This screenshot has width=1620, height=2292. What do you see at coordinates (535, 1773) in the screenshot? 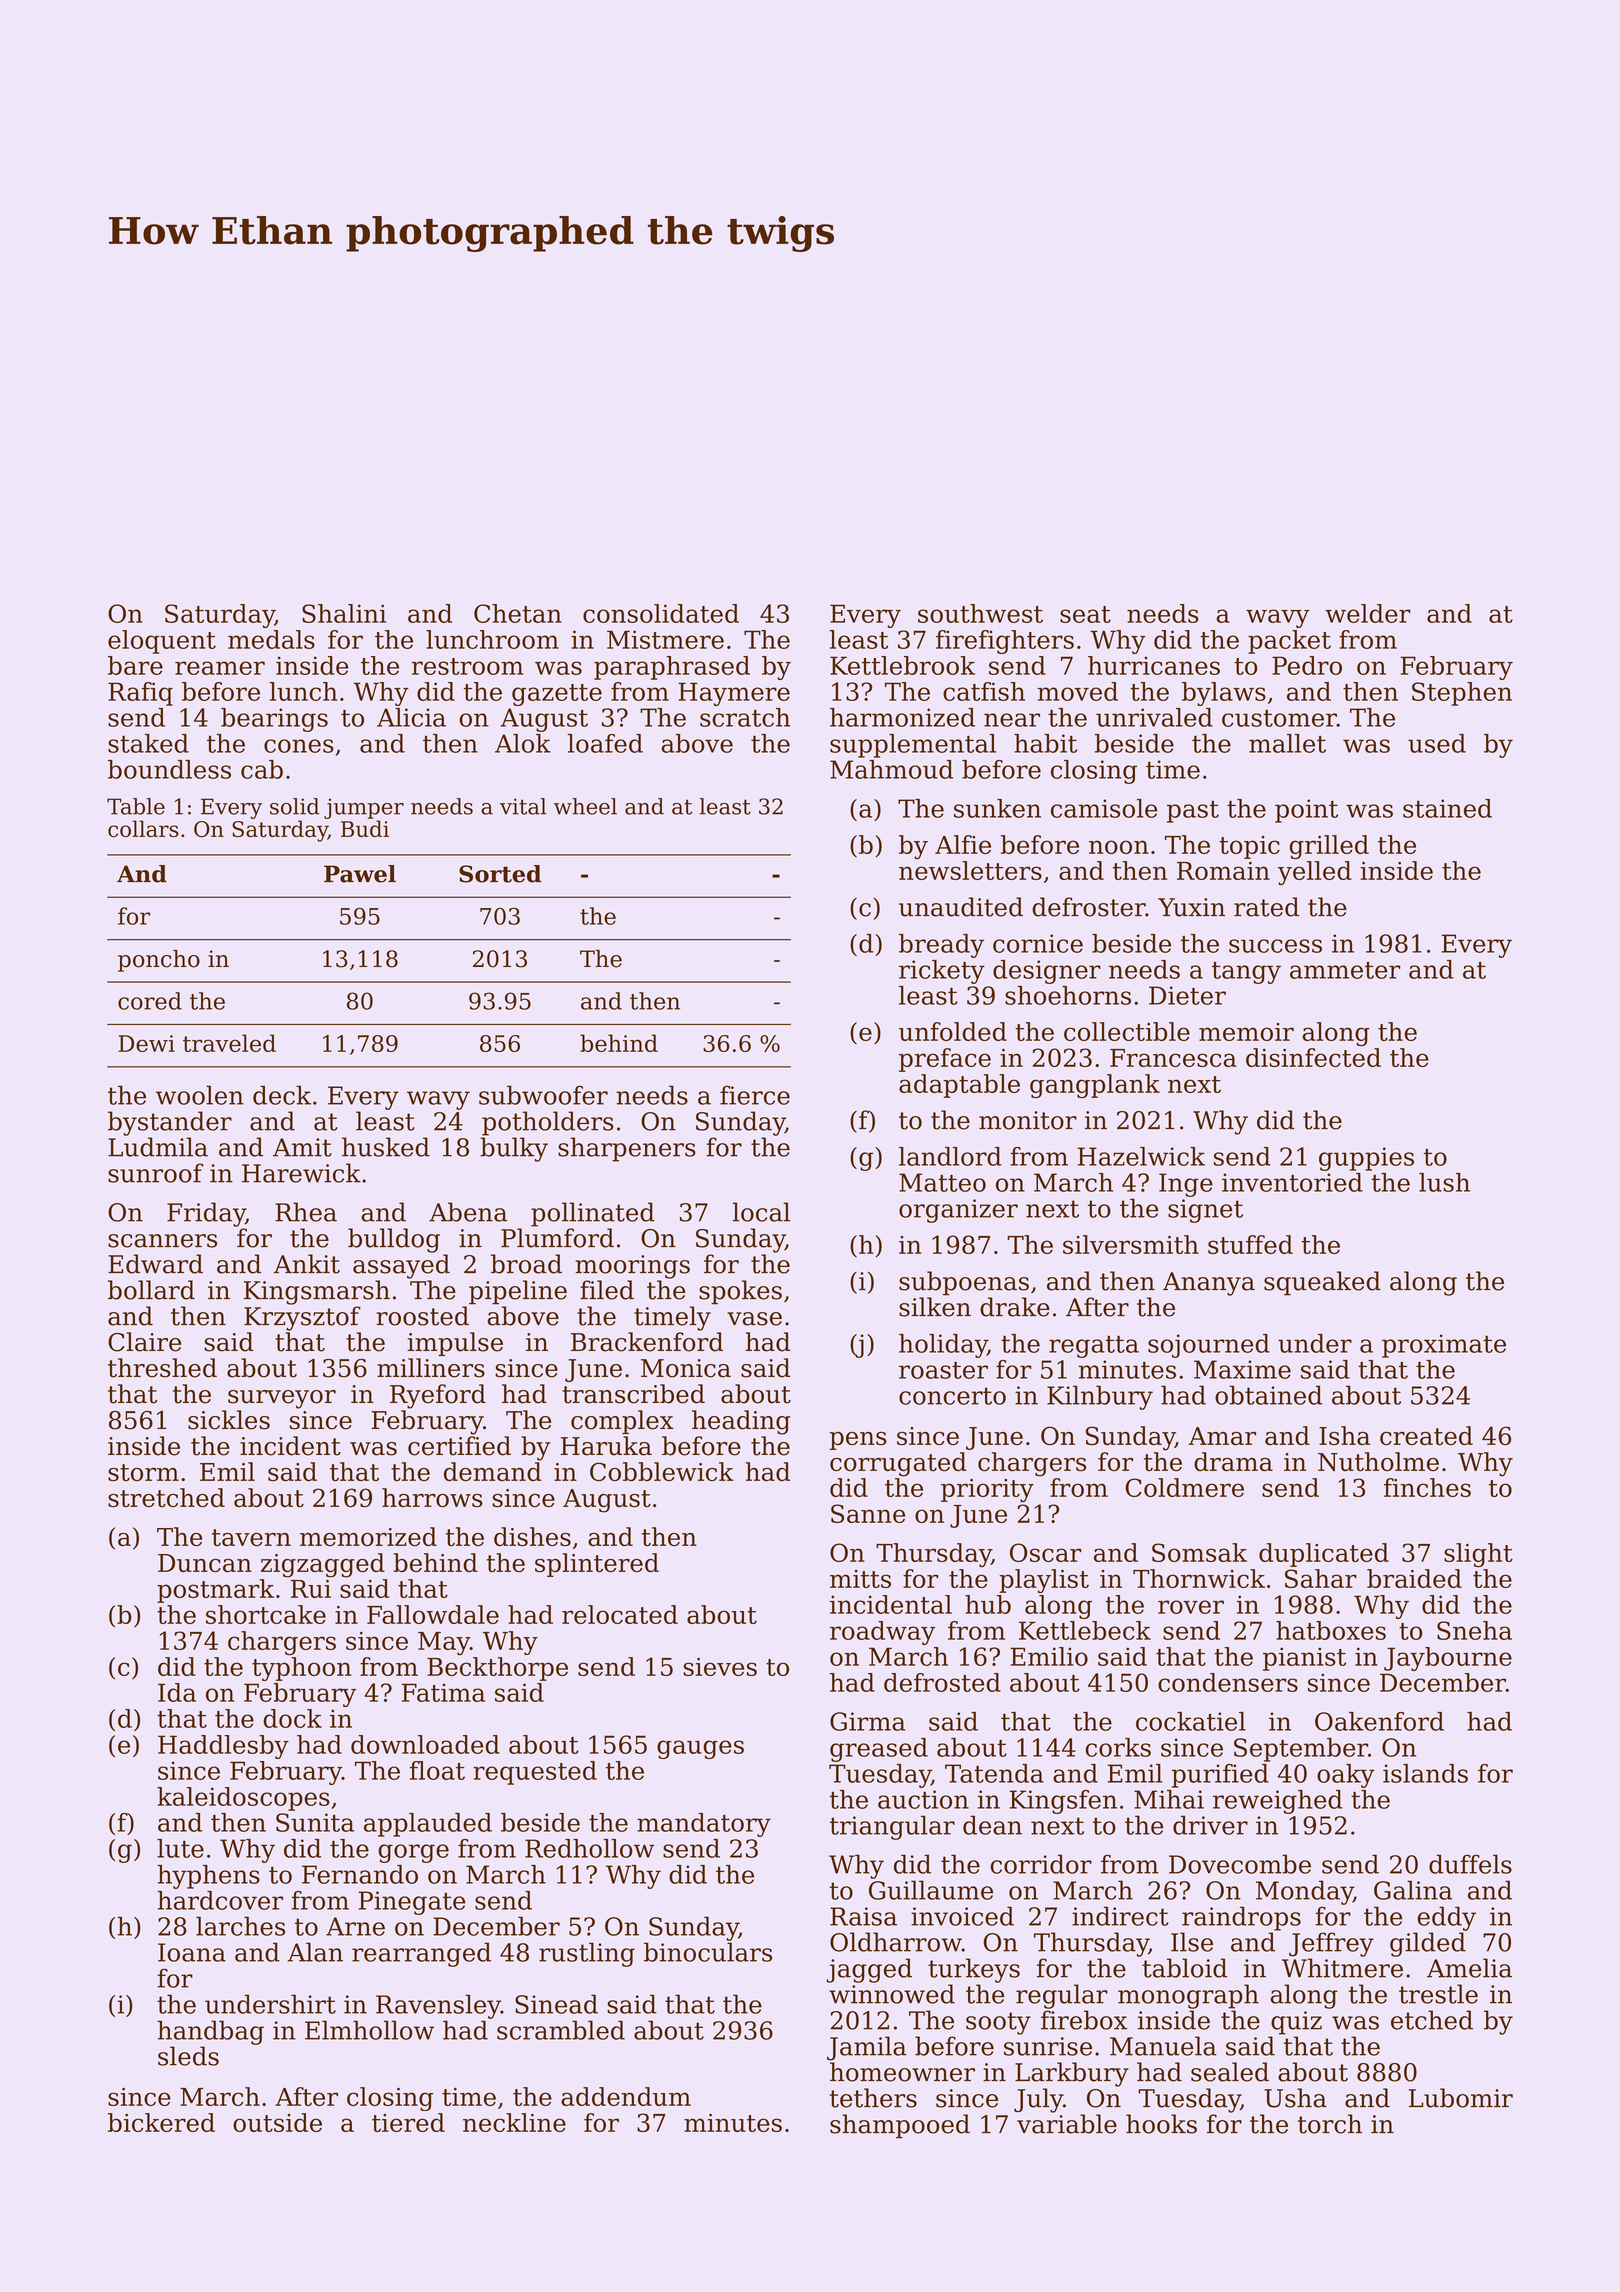
I see `requested` at bounding box center [535, 1773].
